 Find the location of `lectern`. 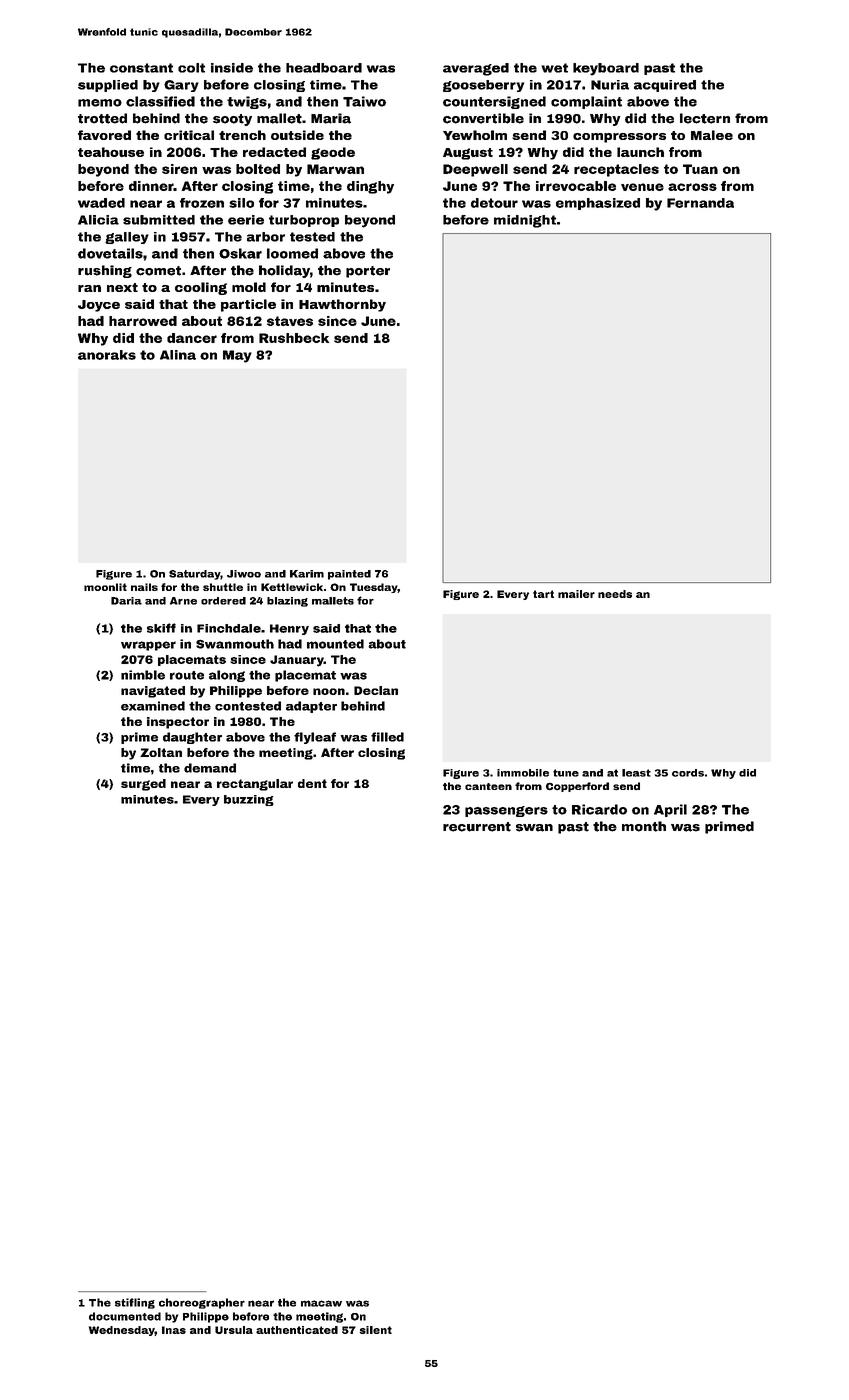

lectern is located at coordinates (705, 118).
